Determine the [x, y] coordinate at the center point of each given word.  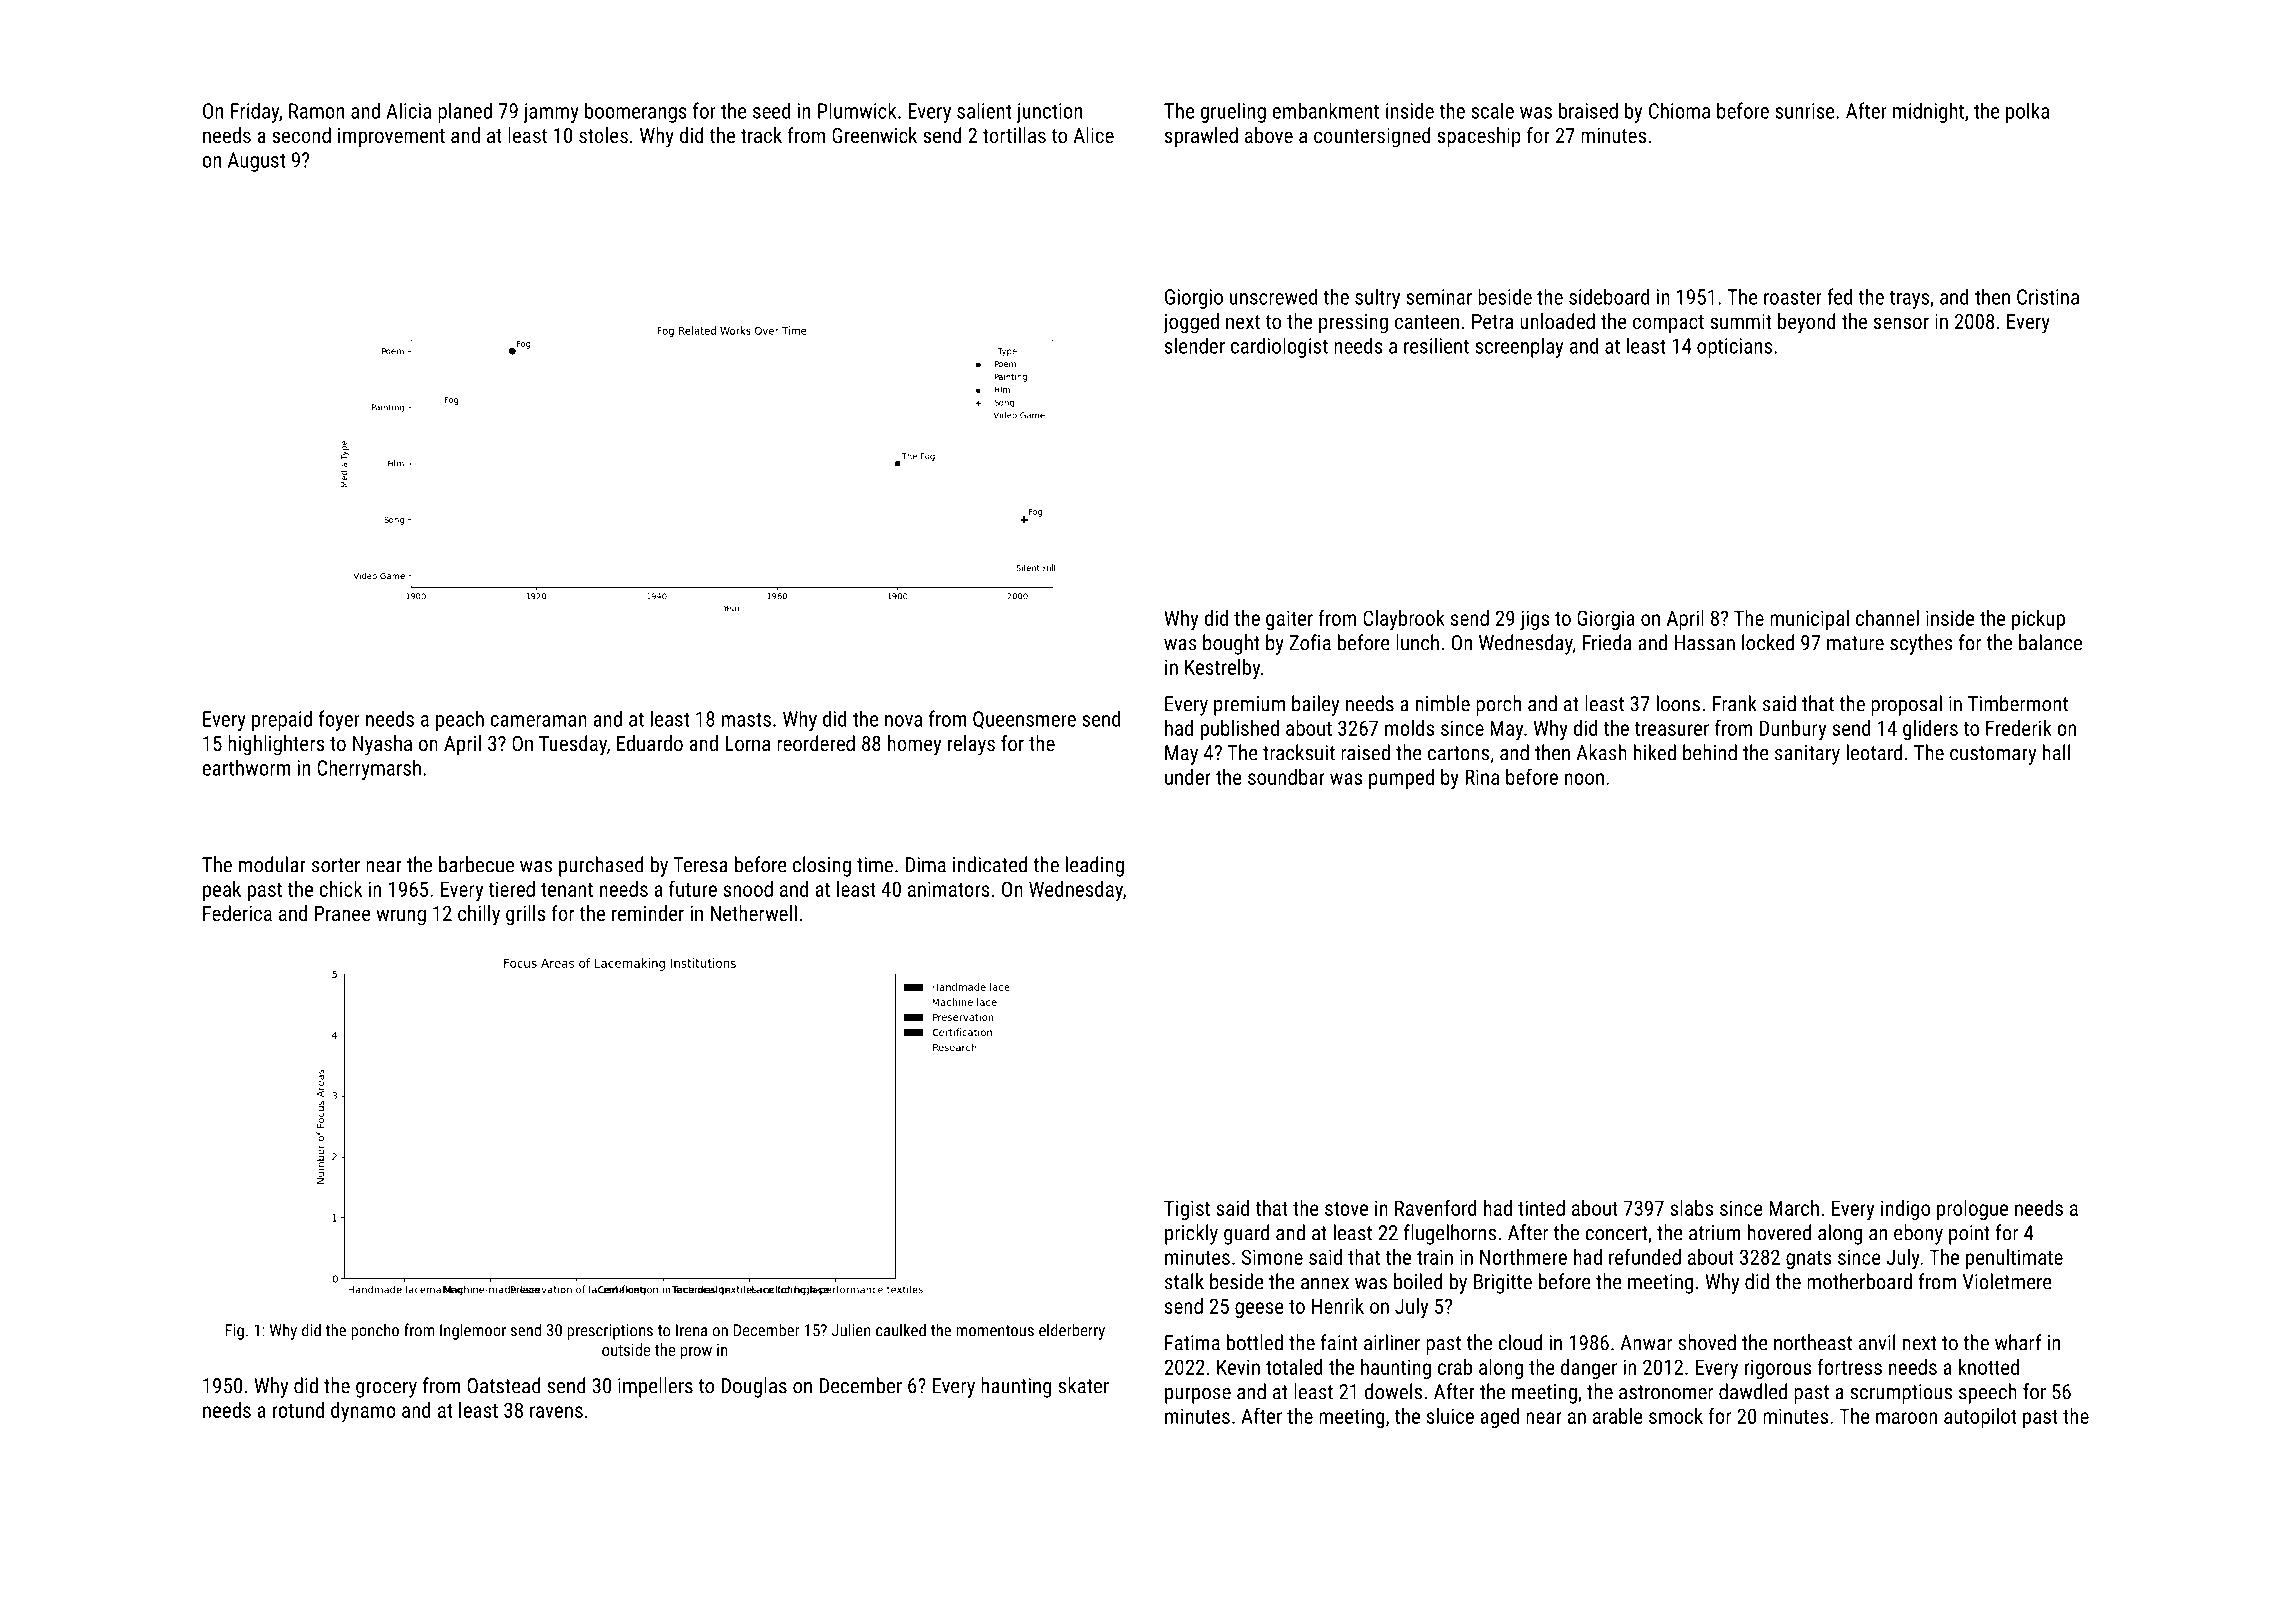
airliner [1392, 1342]
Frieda [1607, 642]
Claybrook [1404, 620]
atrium [1715, 1233]
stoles [603, 135]
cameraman [538, 721]
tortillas [1014, 135]
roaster [1793, 297]
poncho [375, 1331]
